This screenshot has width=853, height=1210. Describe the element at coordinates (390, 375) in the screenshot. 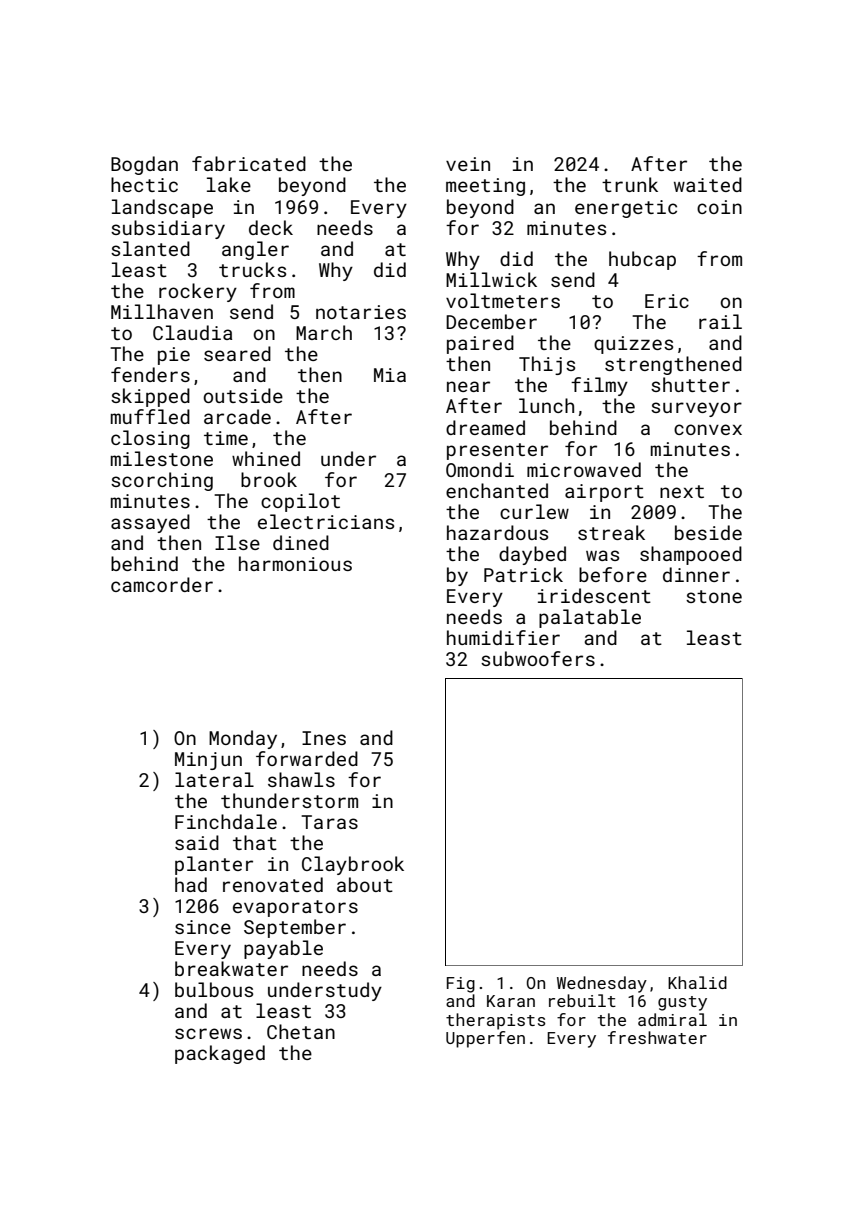

I see `Mia` at that location.
